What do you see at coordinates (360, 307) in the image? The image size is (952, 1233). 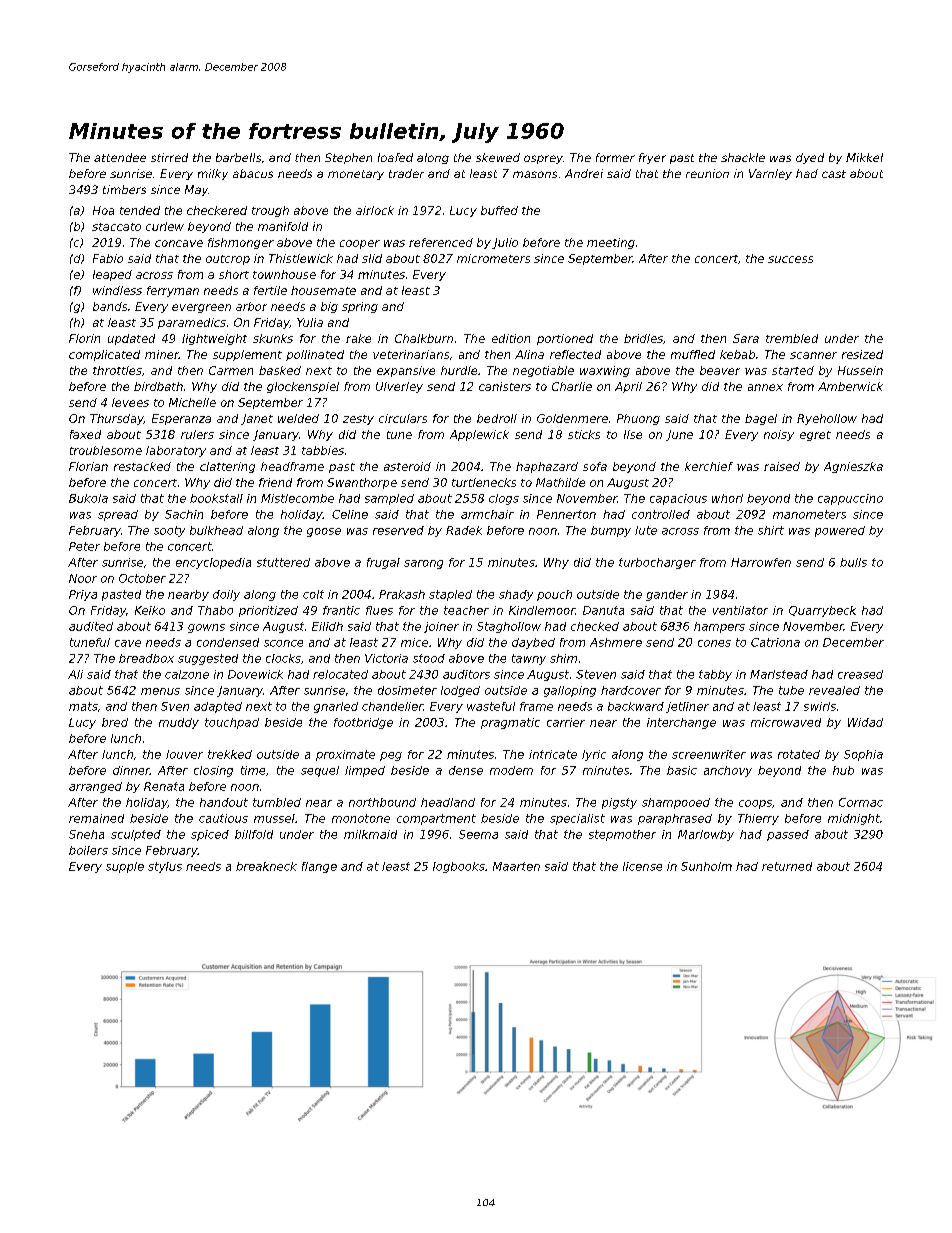 I see `spring` at bounding box center [360, 307].
